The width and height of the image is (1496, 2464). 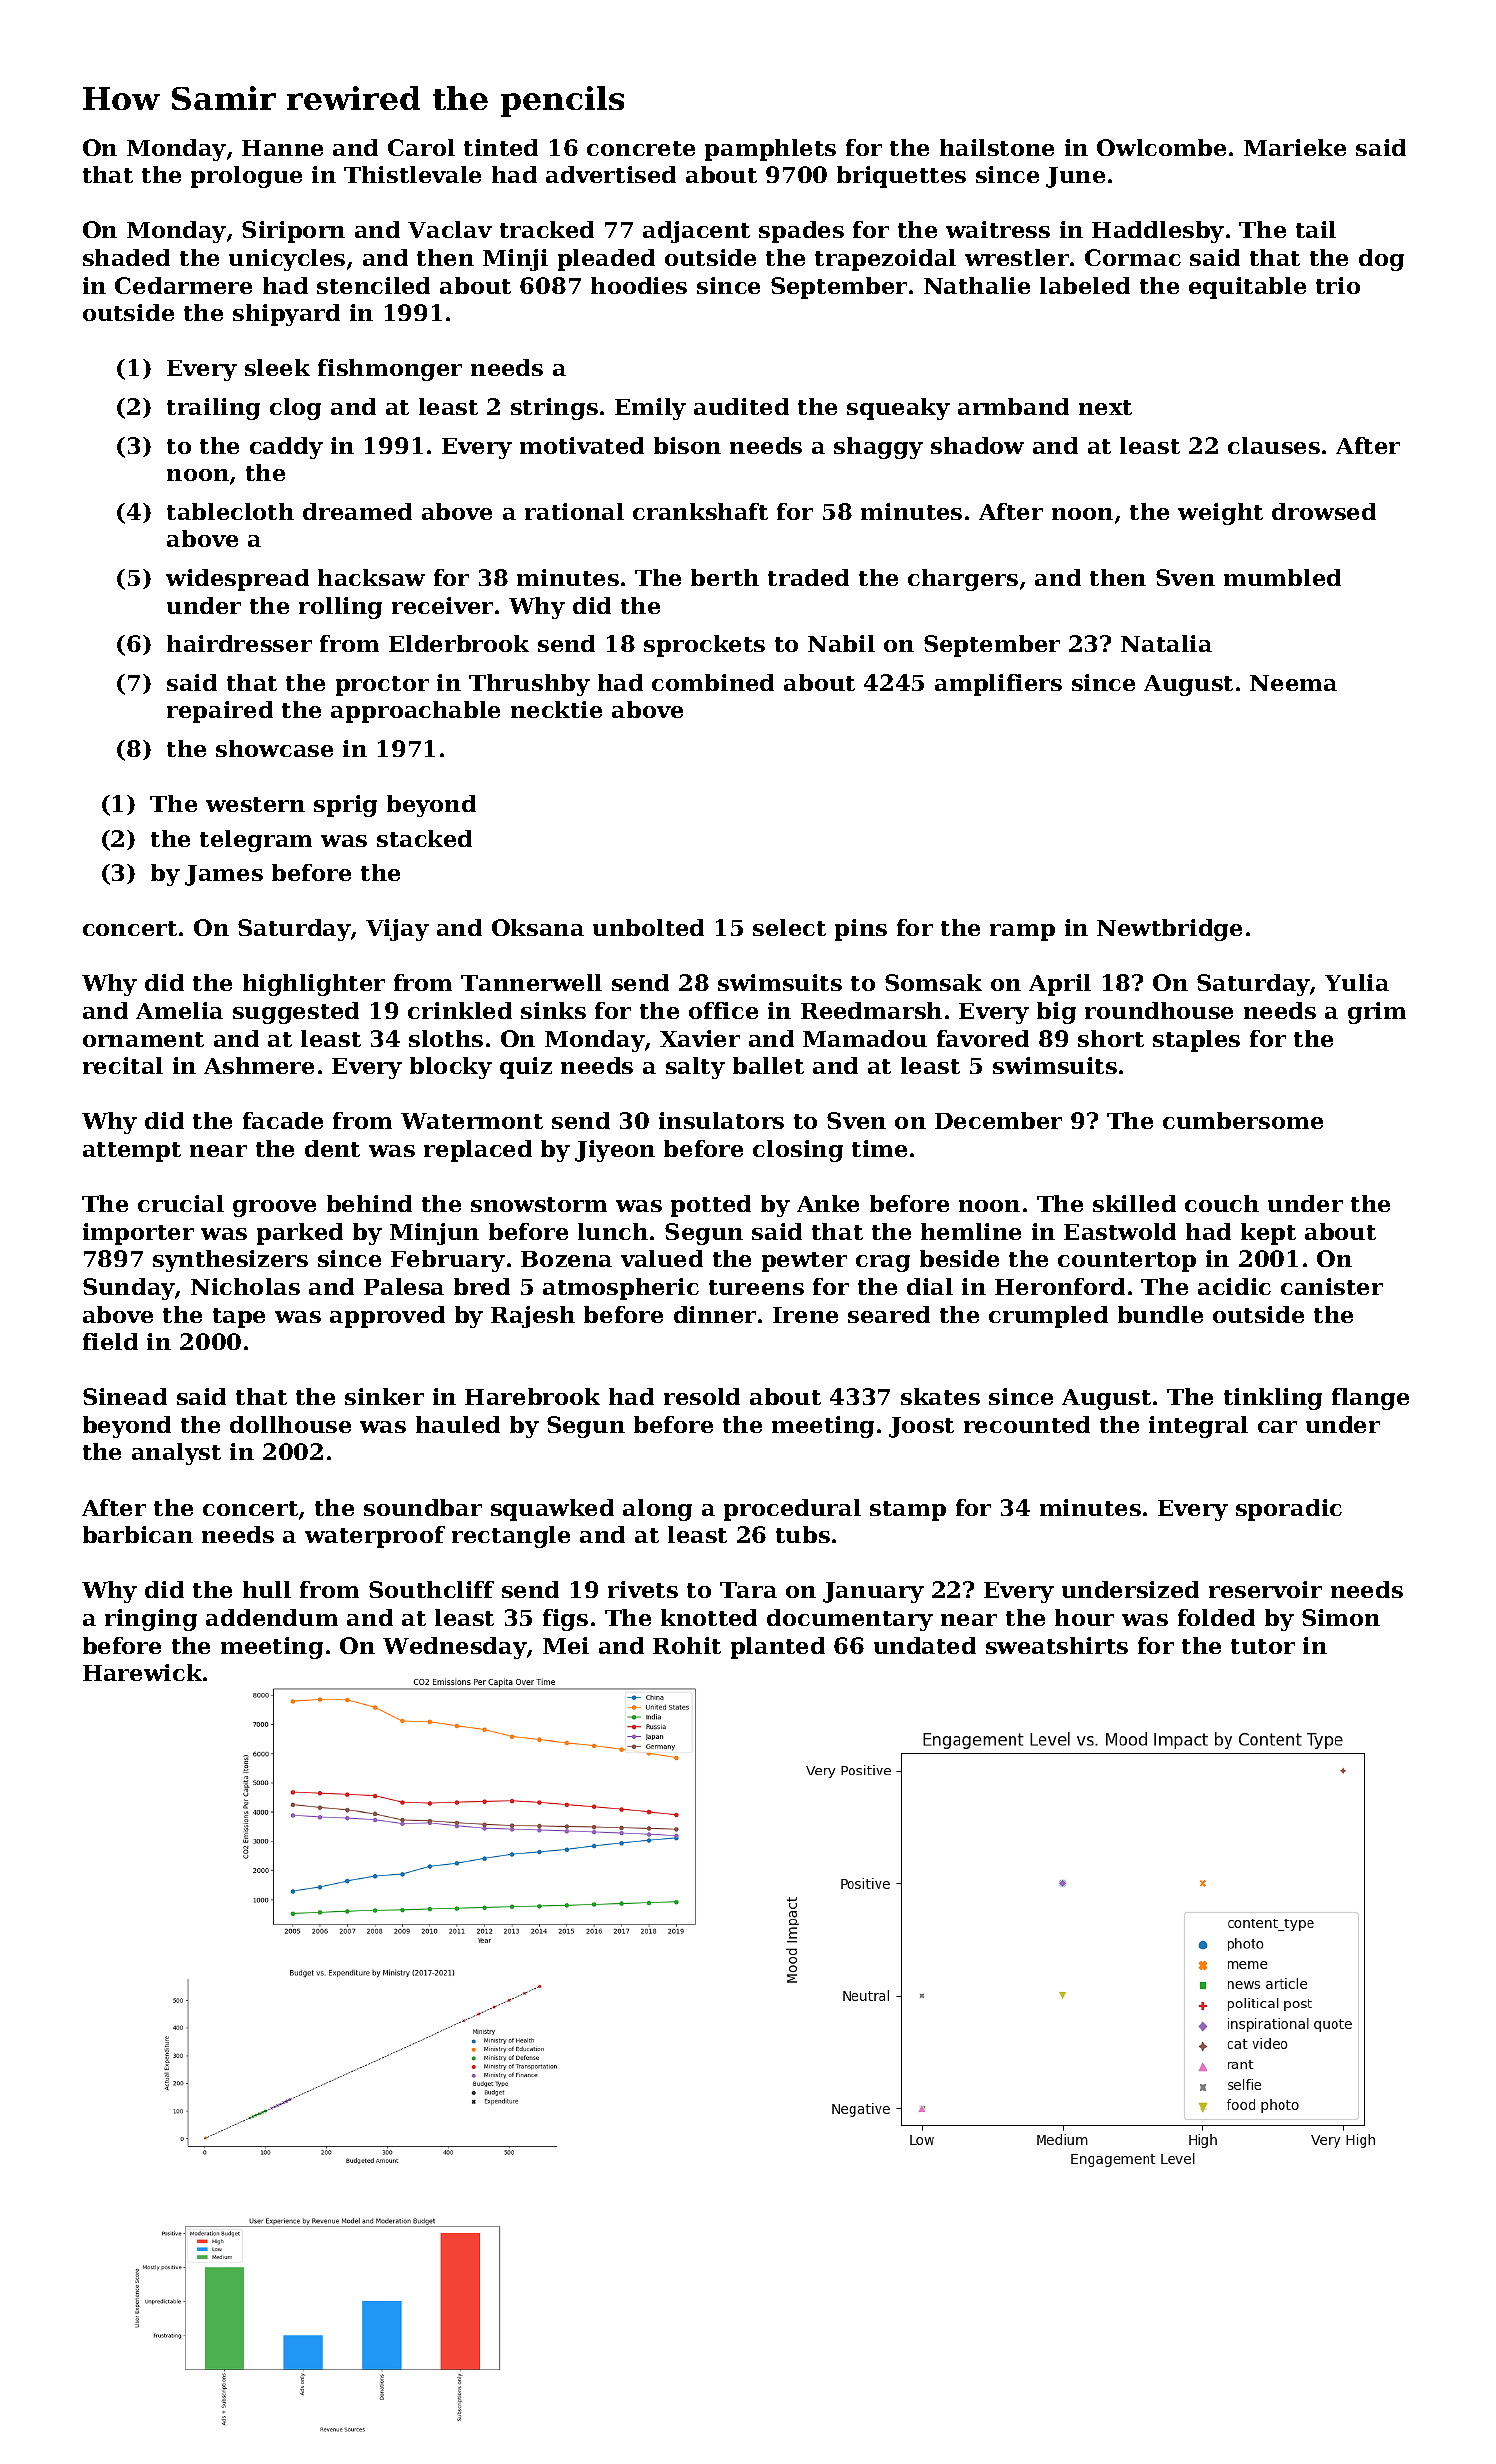 I want to click on wrestler, so click(x=1017, y=257).
